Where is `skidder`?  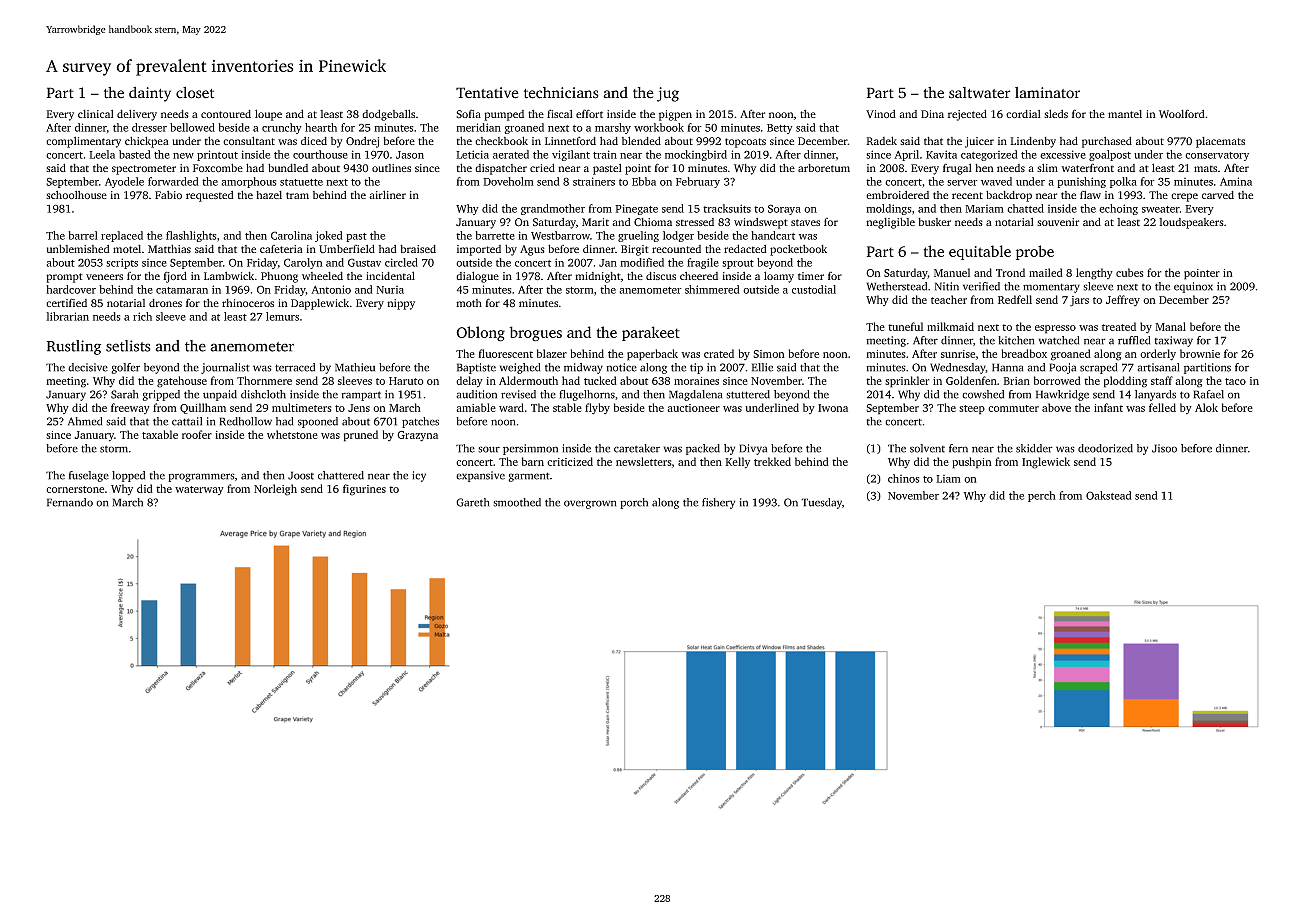
skidder is located at coordinates (1034, 448).
